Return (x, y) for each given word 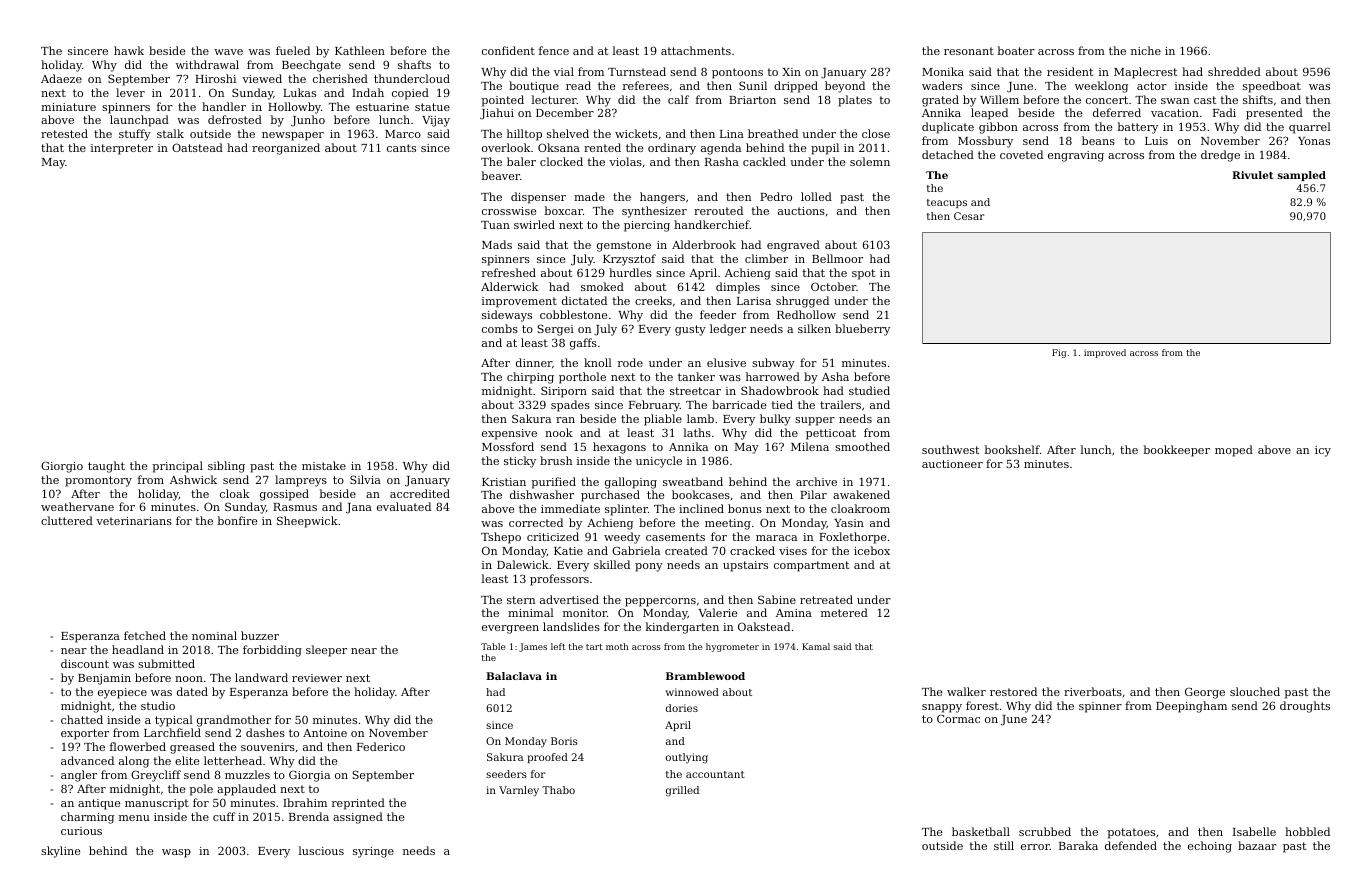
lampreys (301, 481)
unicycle (659, 462)
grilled (682, 791)
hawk (129, 50)
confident (508, 50)
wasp (176, 853)
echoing (1210, 847)
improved (1105, 353)
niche (1146, 50)
